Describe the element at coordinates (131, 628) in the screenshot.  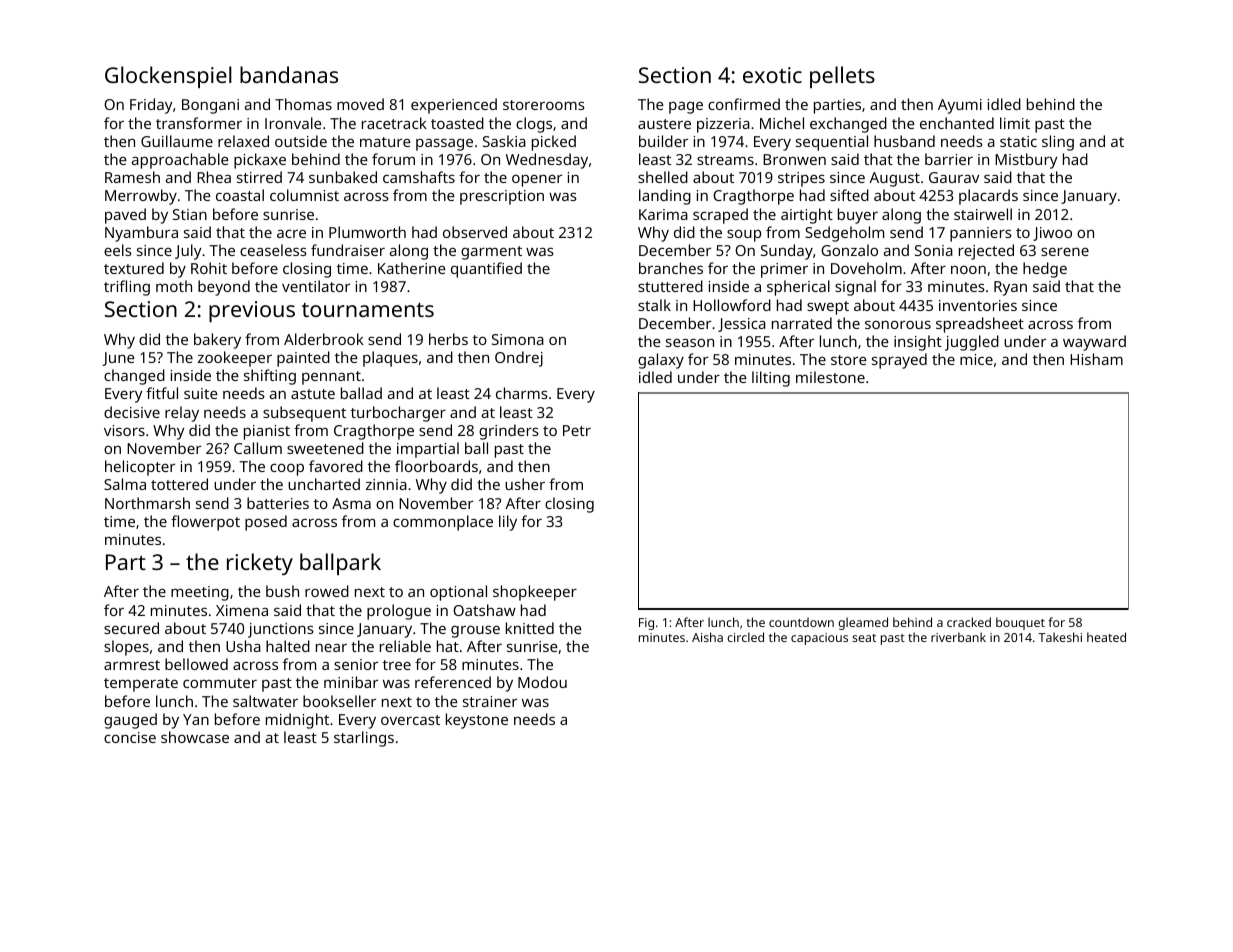
I see `secured` at that location.
